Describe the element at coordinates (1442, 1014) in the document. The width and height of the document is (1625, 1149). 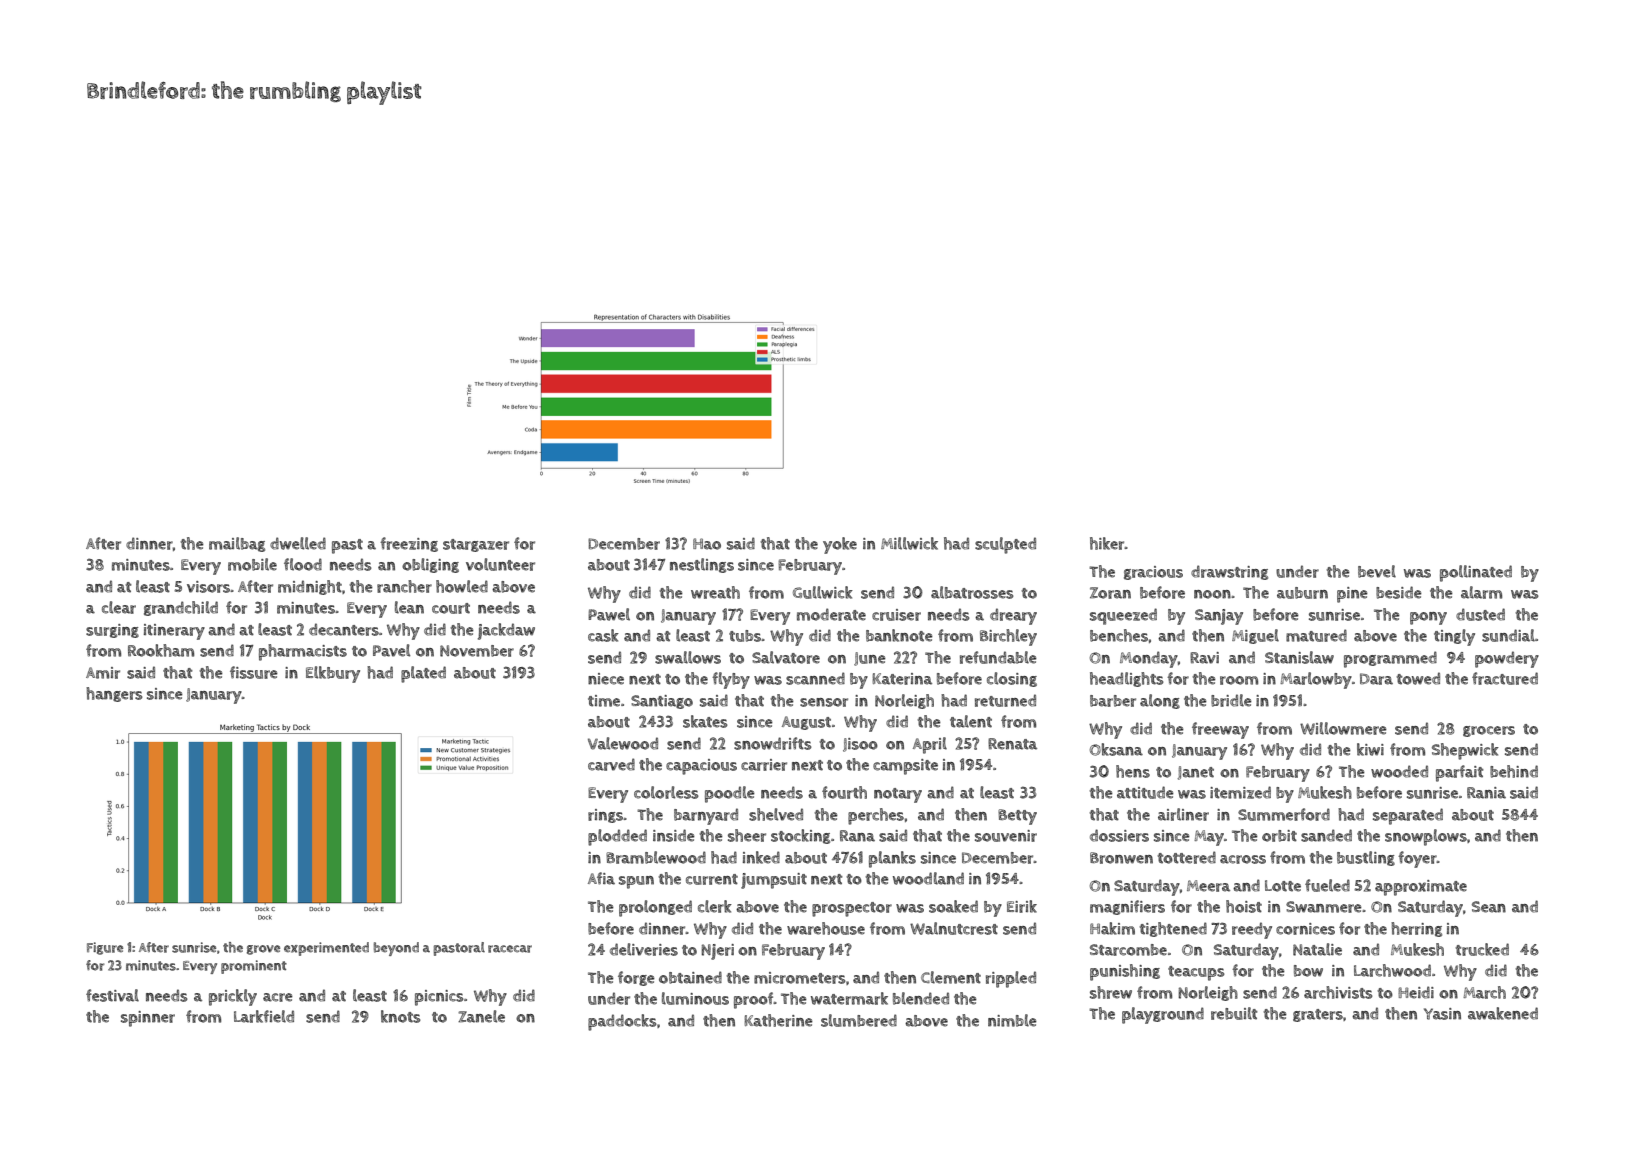
I see `Yasin` at that location.
